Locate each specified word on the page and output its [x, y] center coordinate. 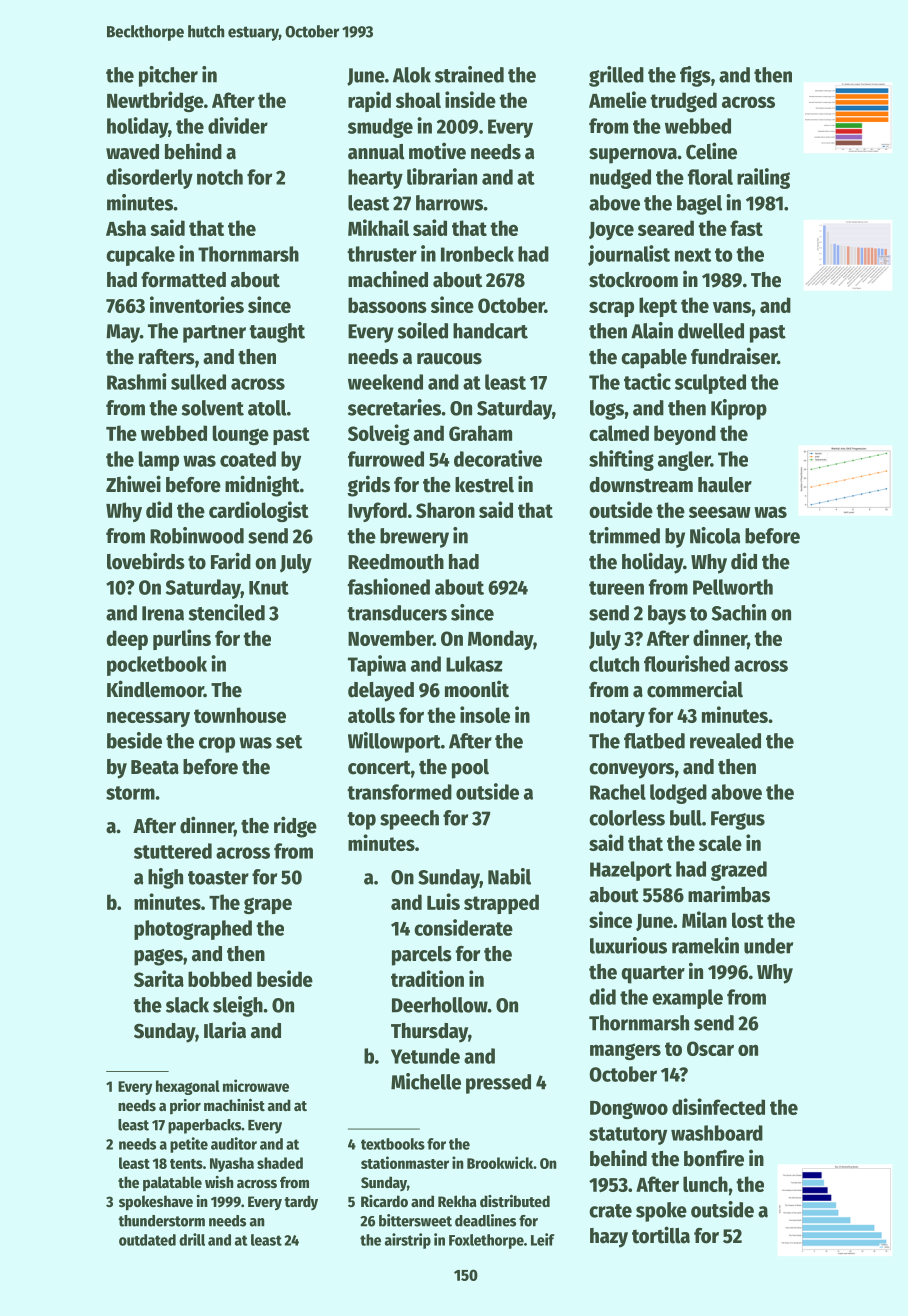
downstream [641, 485]
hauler [725, 485]
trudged [683, 102]
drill [192, 1239]
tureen [616, 588]
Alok [412, 75]
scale [720, 843]
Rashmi [136, 381]
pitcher [168, 76]
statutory [628, 1136]
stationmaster [405, 1162]
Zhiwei [133, 484]
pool [470, 769]
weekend [385, 382]
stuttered [173, 851]
